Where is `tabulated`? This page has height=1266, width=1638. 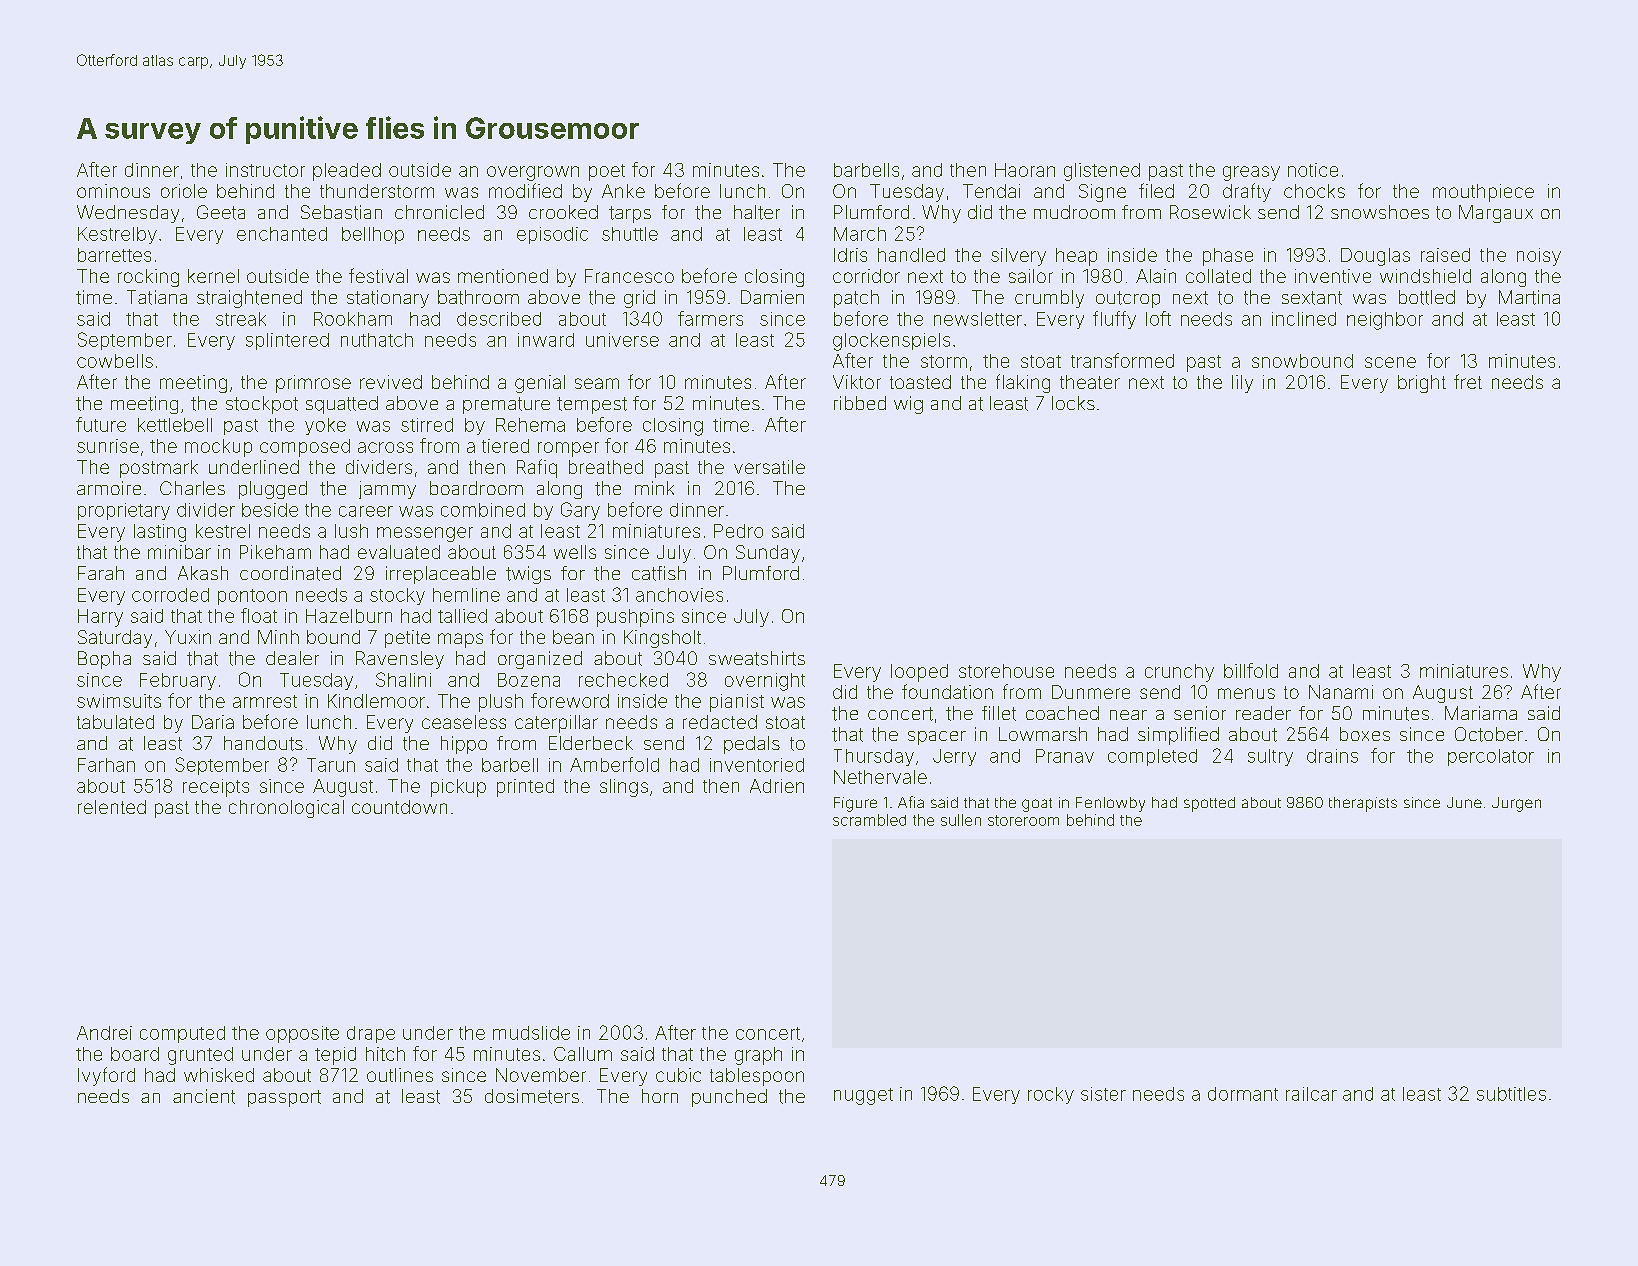
tabulated is located at coordinates (115, 722).
